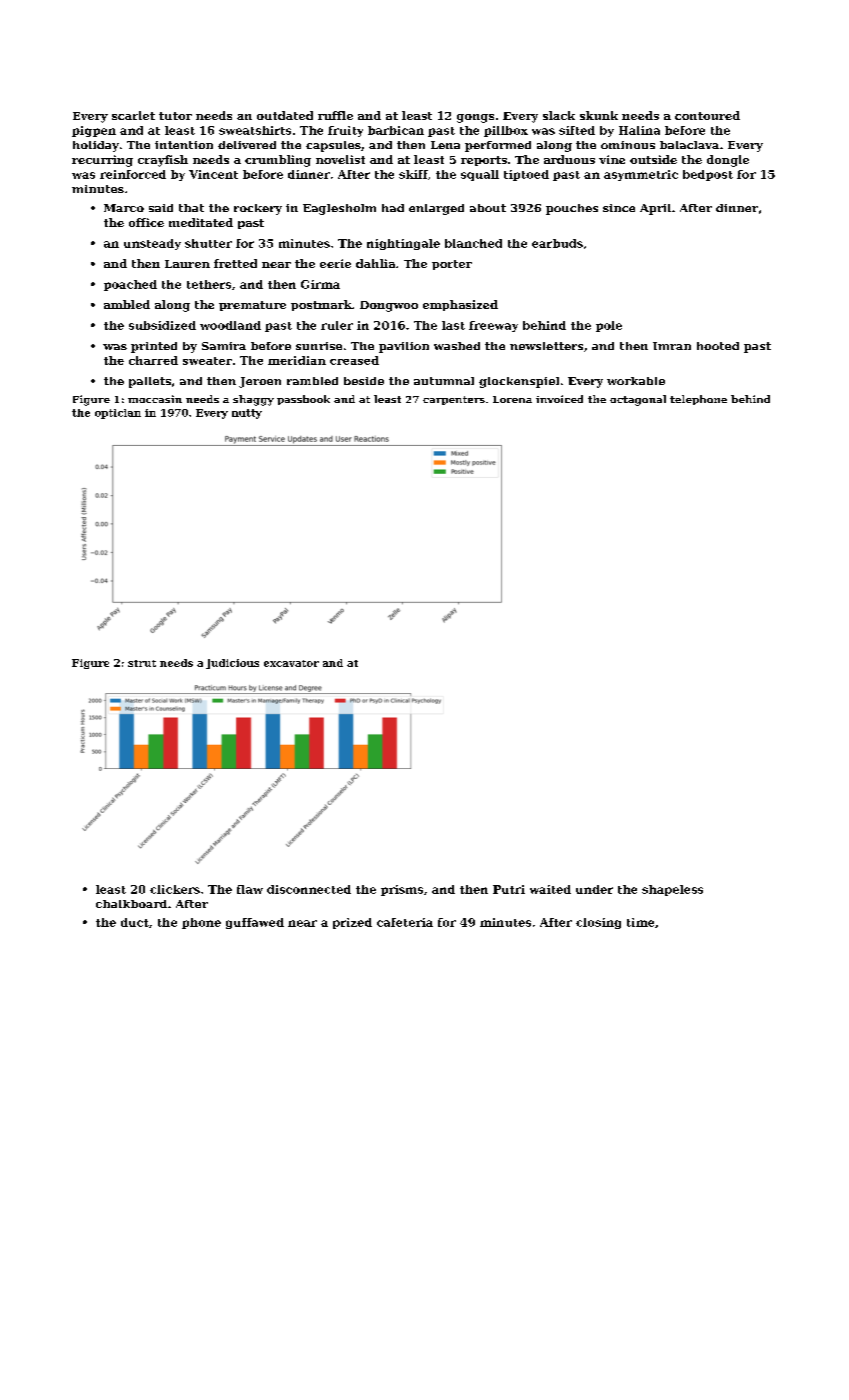  I want to click on guffawed, so click(255, 923).
